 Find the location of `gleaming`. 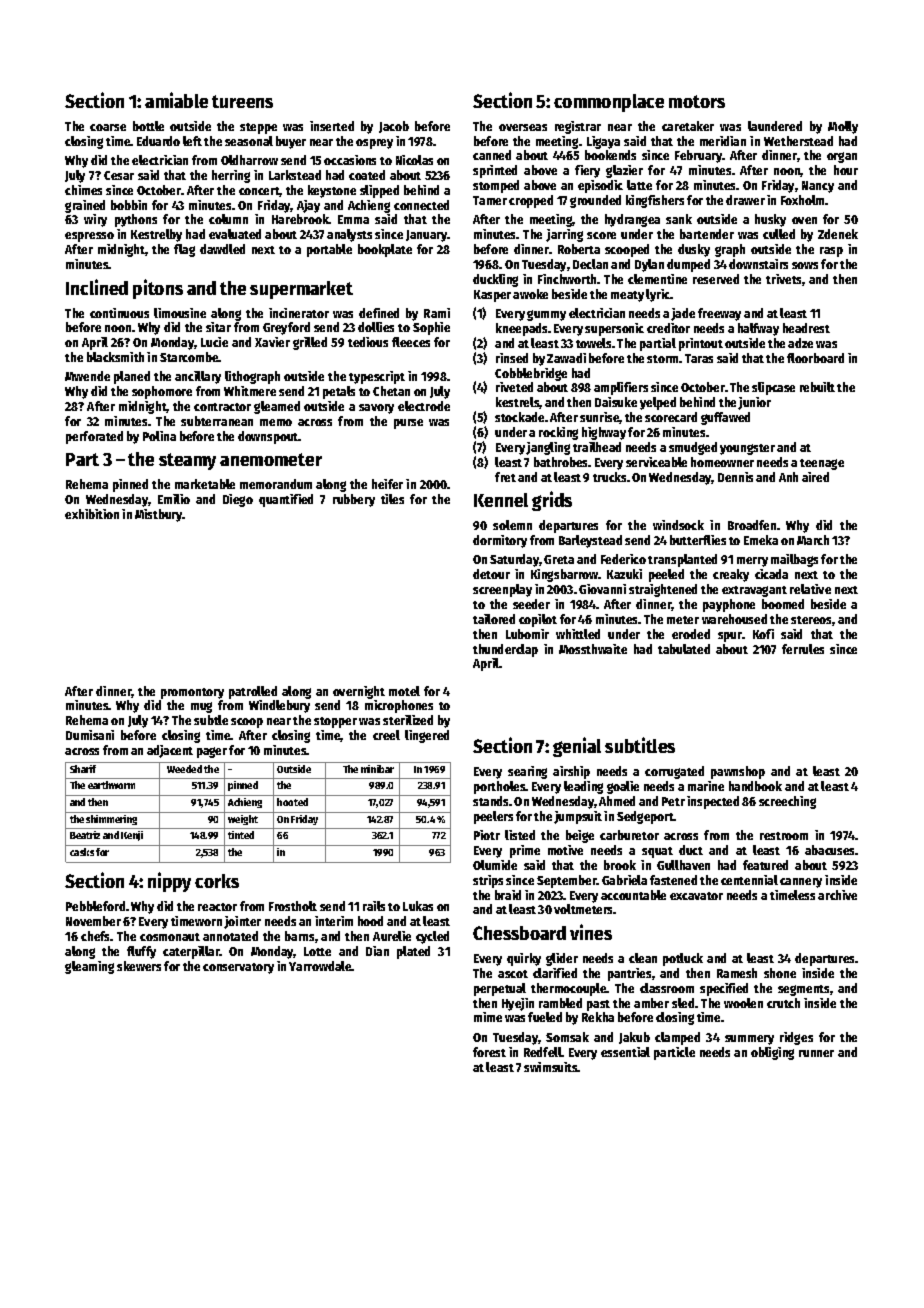

gleaming is located at coordinates (89, 967).
